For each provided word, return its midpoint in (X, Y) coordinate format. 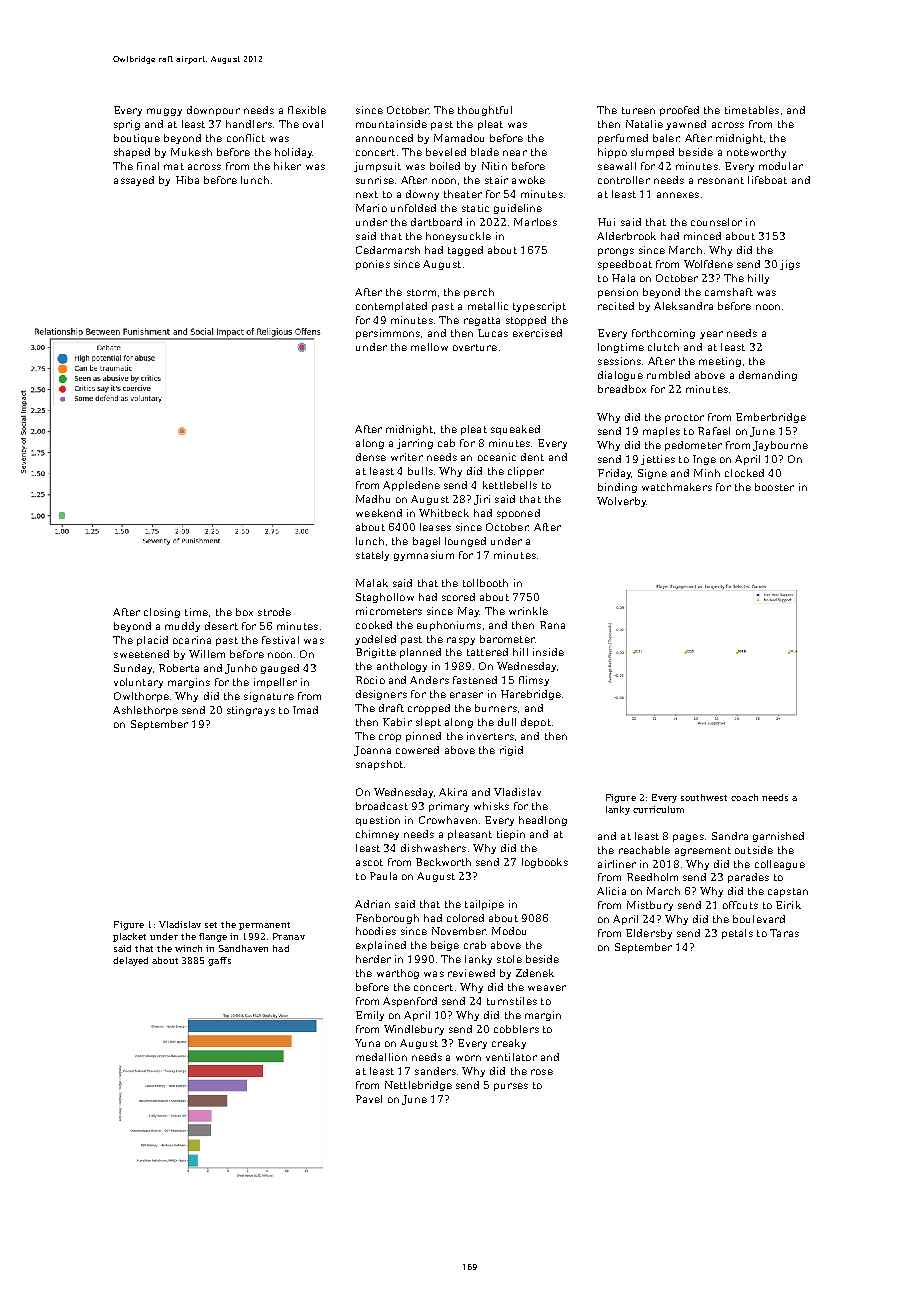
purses (511, 1087)
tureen (638, 110)
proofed (679, 111)
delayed (130, 961)
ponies (373, 265)
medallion (381, 1057)
